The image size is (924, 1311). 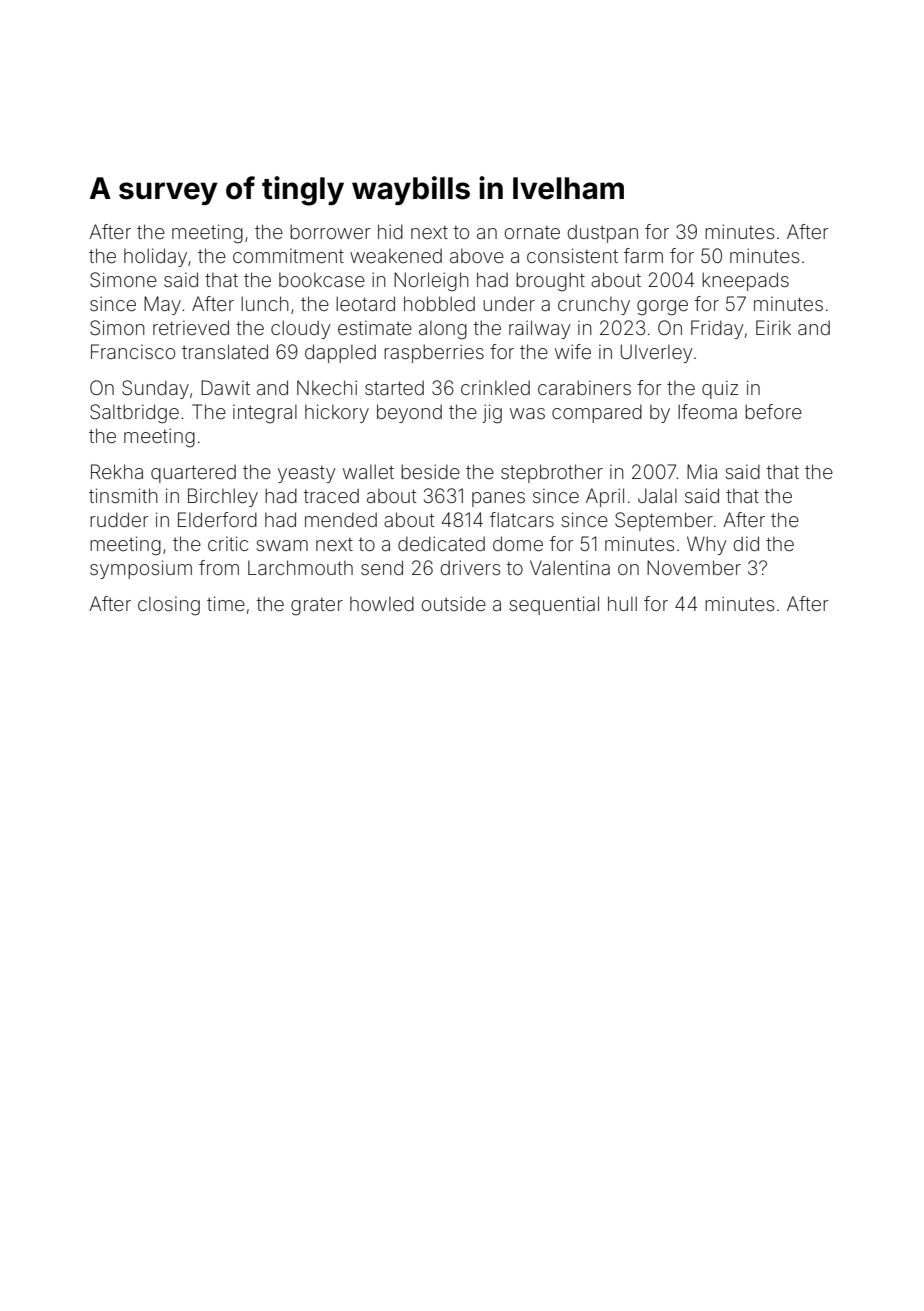 I want to click on borrower, so click(x=330, y=231).
